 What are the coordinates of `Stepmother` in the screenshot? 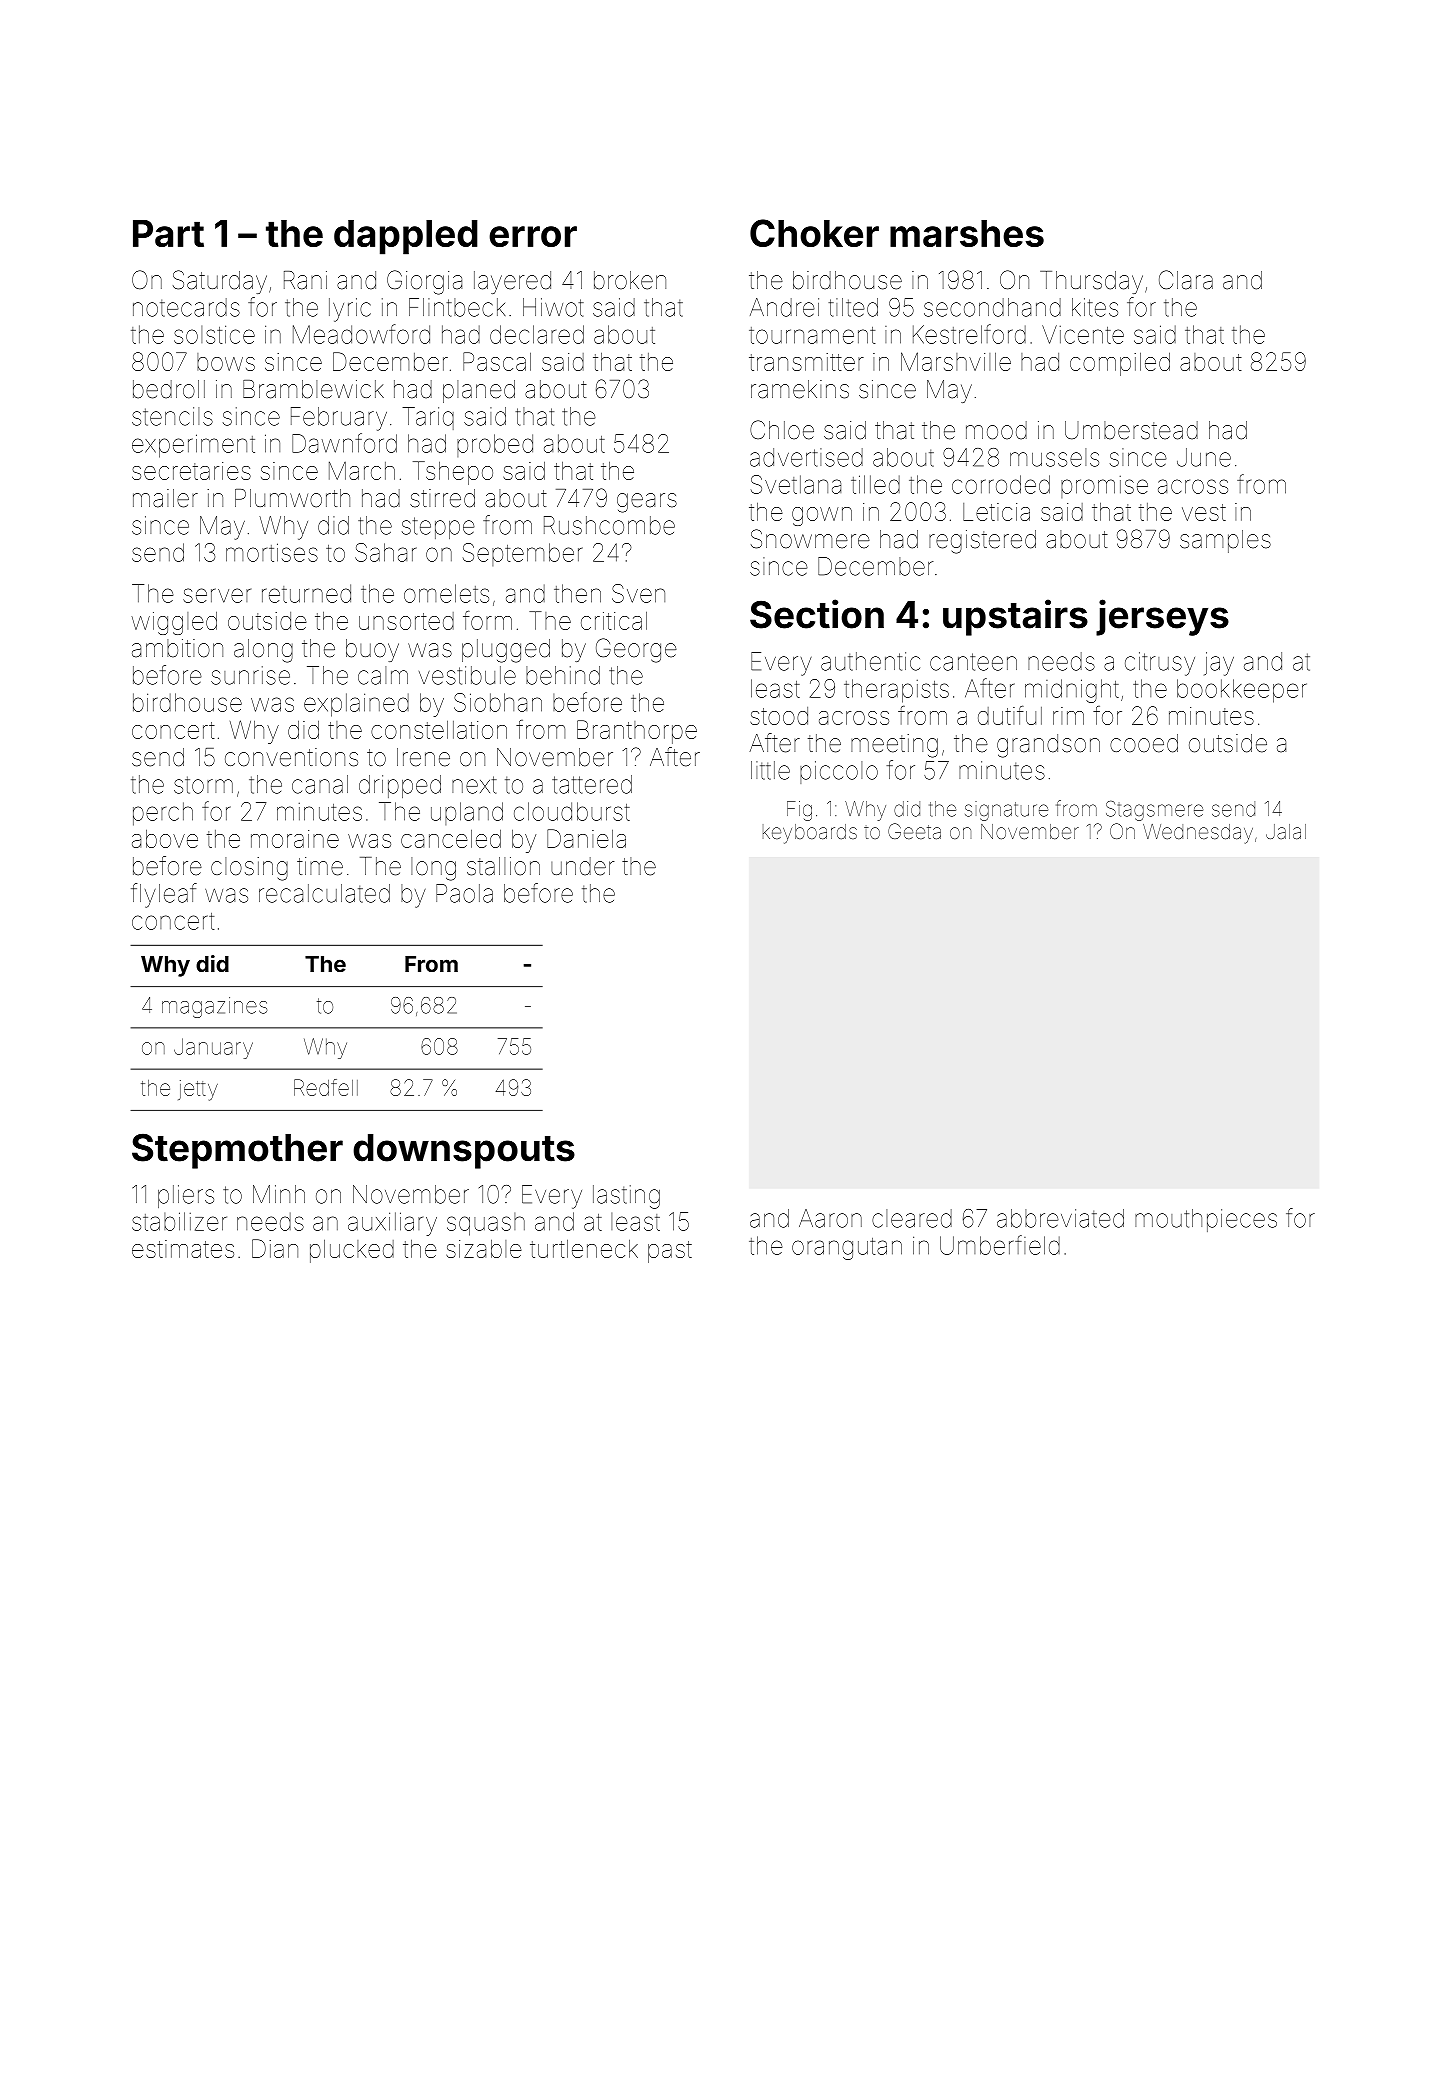 It's located at (237, 1151).
